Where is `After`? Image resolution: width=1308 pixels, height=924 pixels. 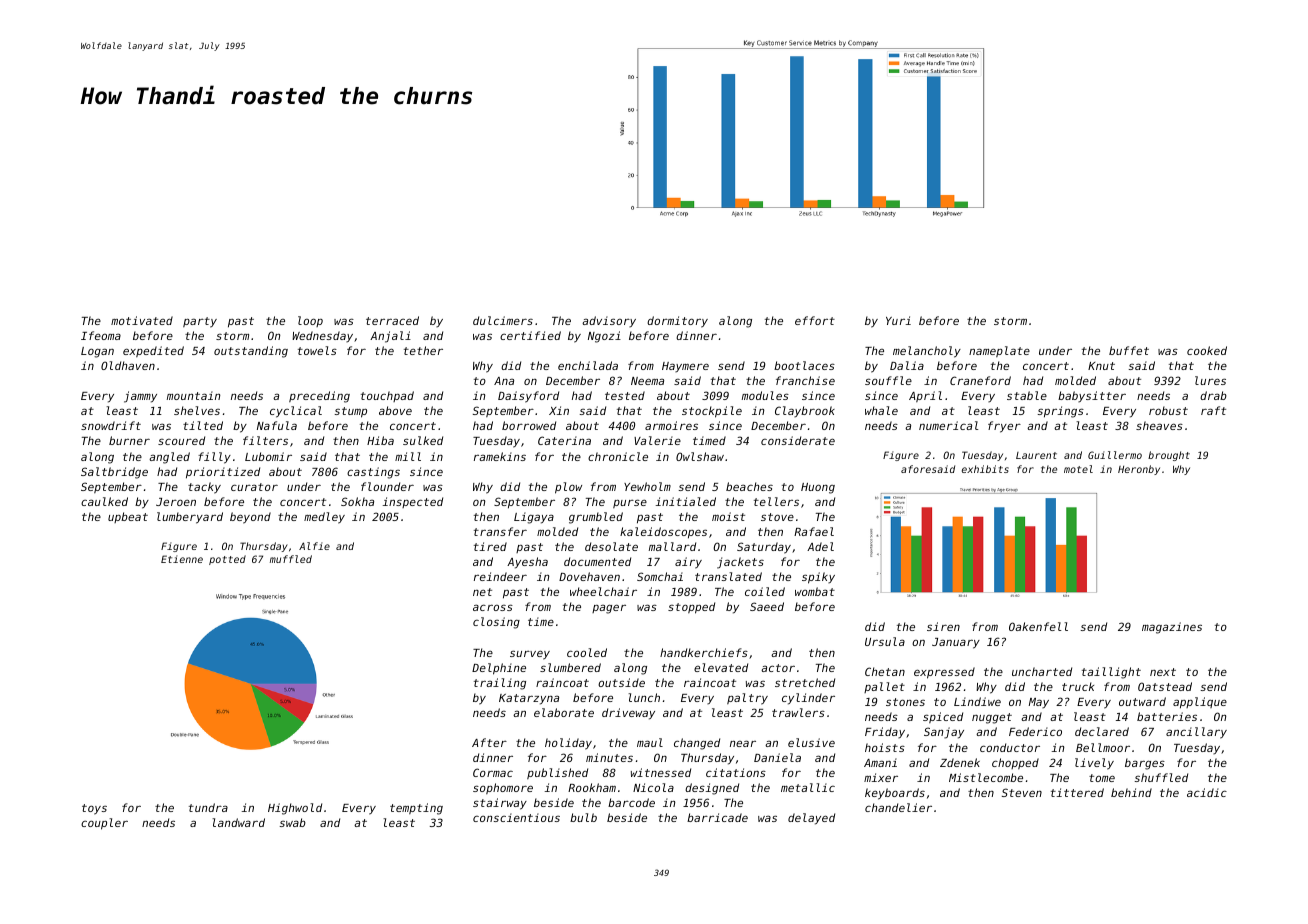
After is located at coordinates (489, 742).
